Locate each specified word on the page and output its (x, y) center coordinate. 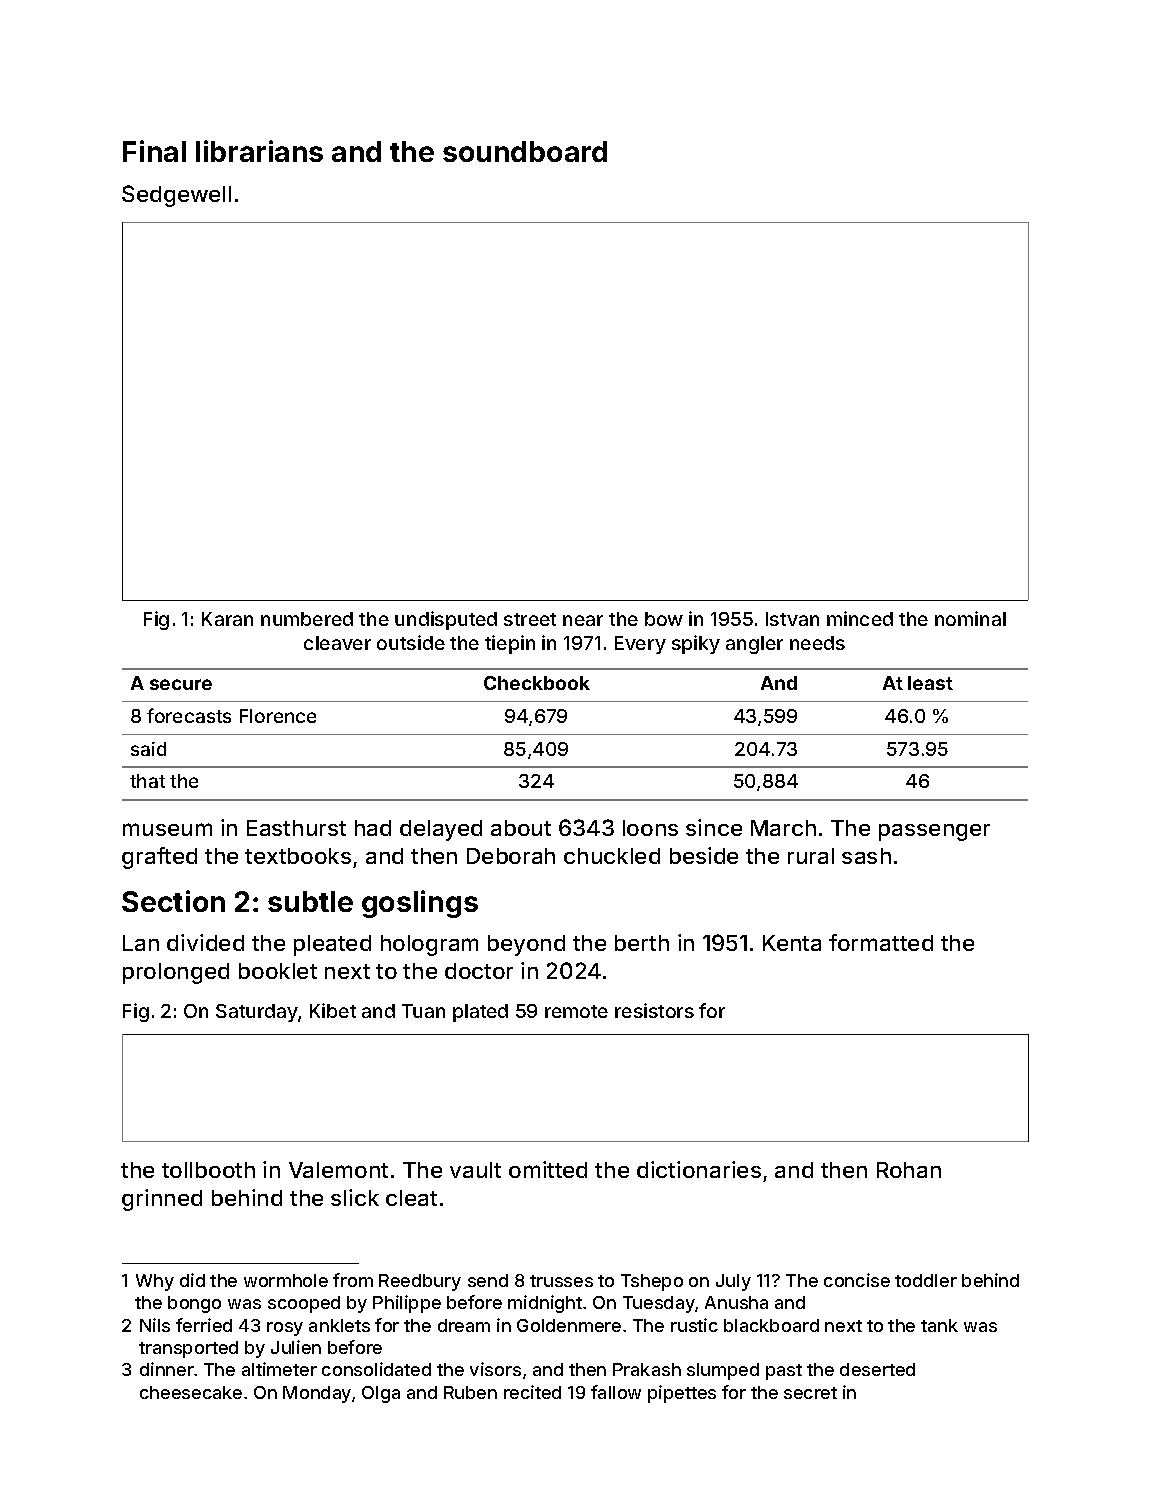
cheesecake (191, 1392)
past (784, 1372)
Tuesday (659, 1304)
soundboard (525, 151)
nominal (970, 618)
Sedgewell (176, 196)
